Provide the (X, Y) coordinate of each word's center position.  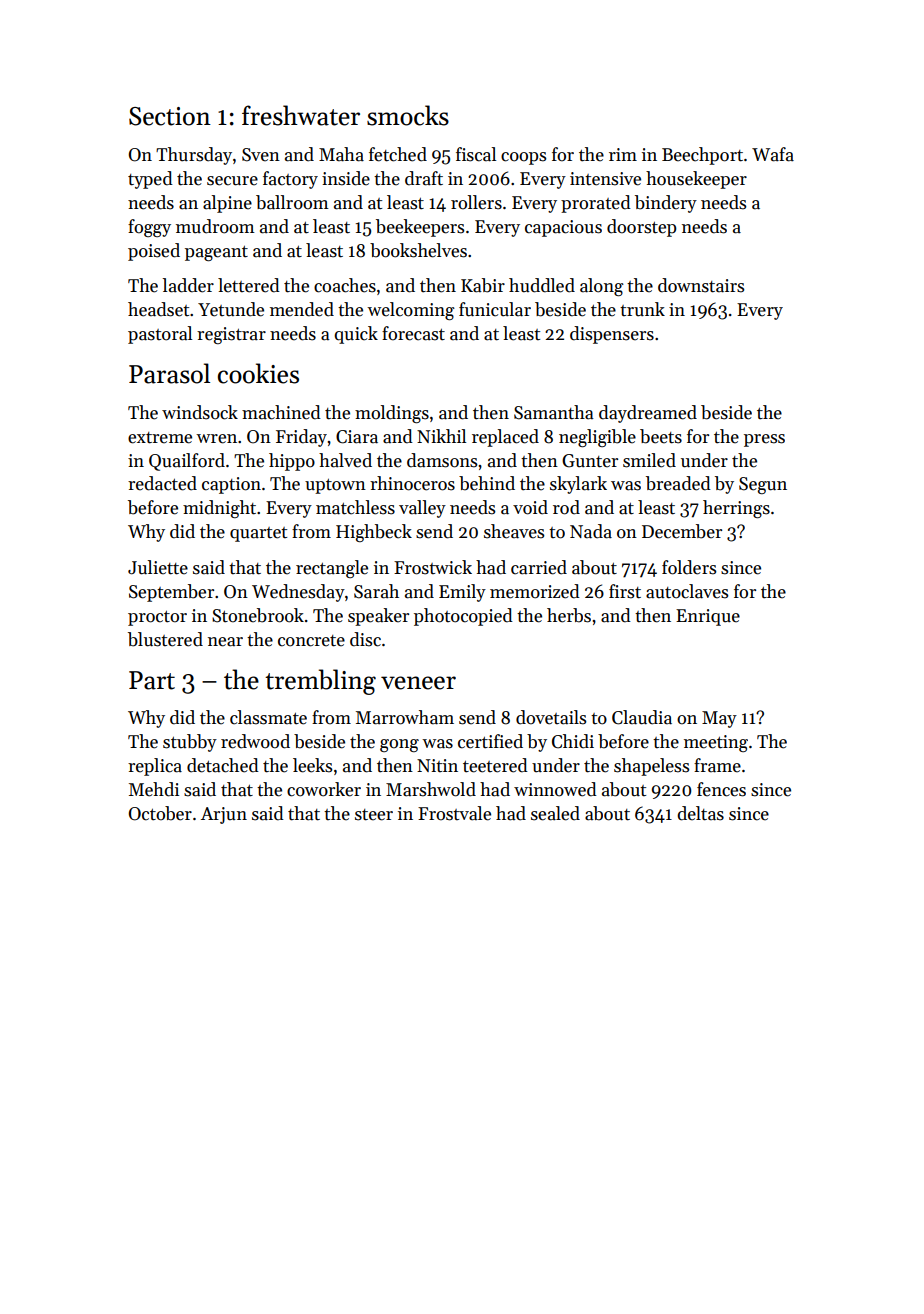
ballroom (292, 202)
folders (689, 567)
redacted (162, 483)
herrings (736, 509)
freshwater (301, 115)
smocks (408, 115)
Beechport (702, 156)
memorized (535, 591)
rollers (476, 202)
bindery (666, 204)
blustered (165, 639)
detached (223, 765)
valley (422, 509)
